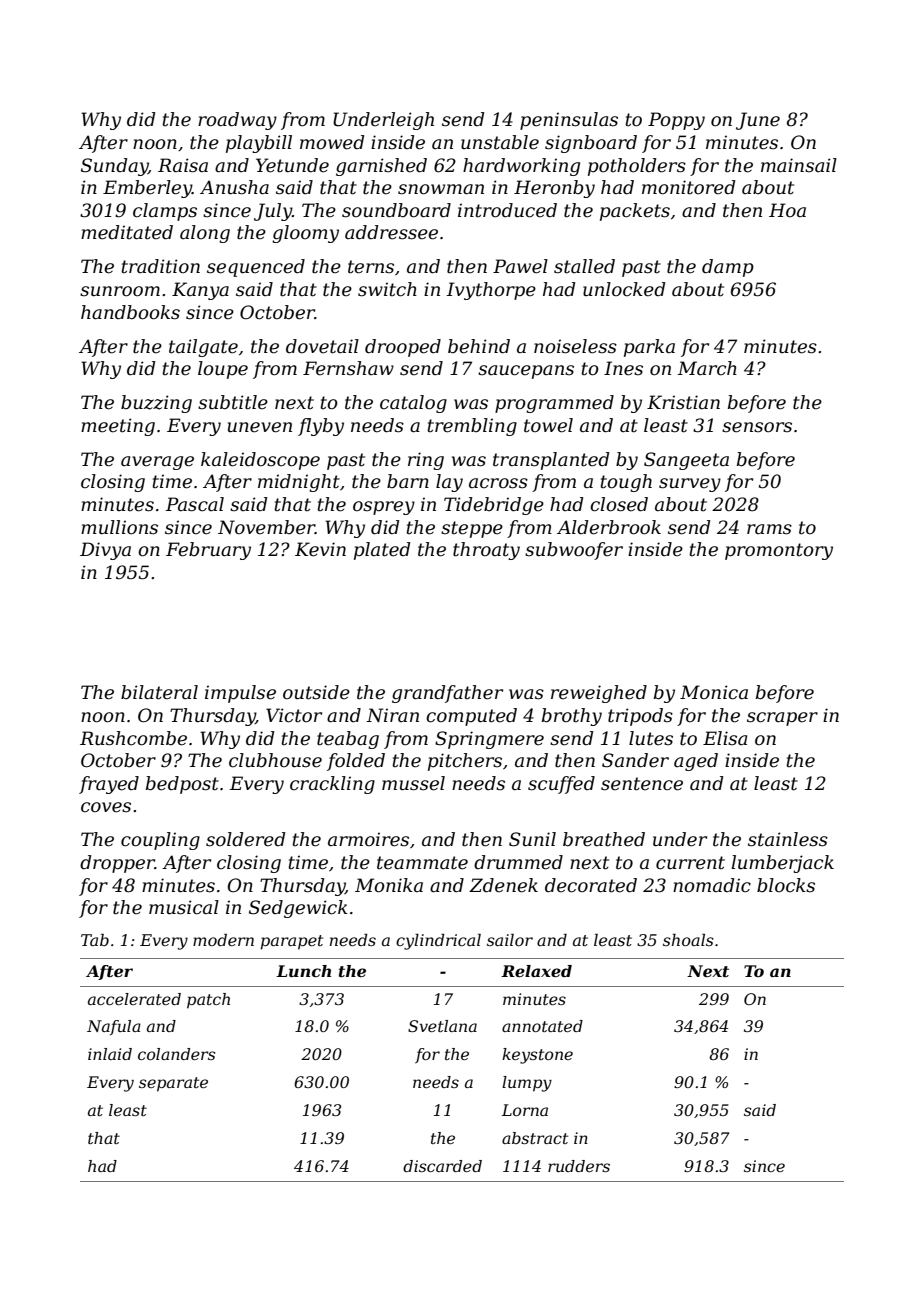 The width and height of the document is (924, 1308). I want to click on packets, so click(635, 212).
